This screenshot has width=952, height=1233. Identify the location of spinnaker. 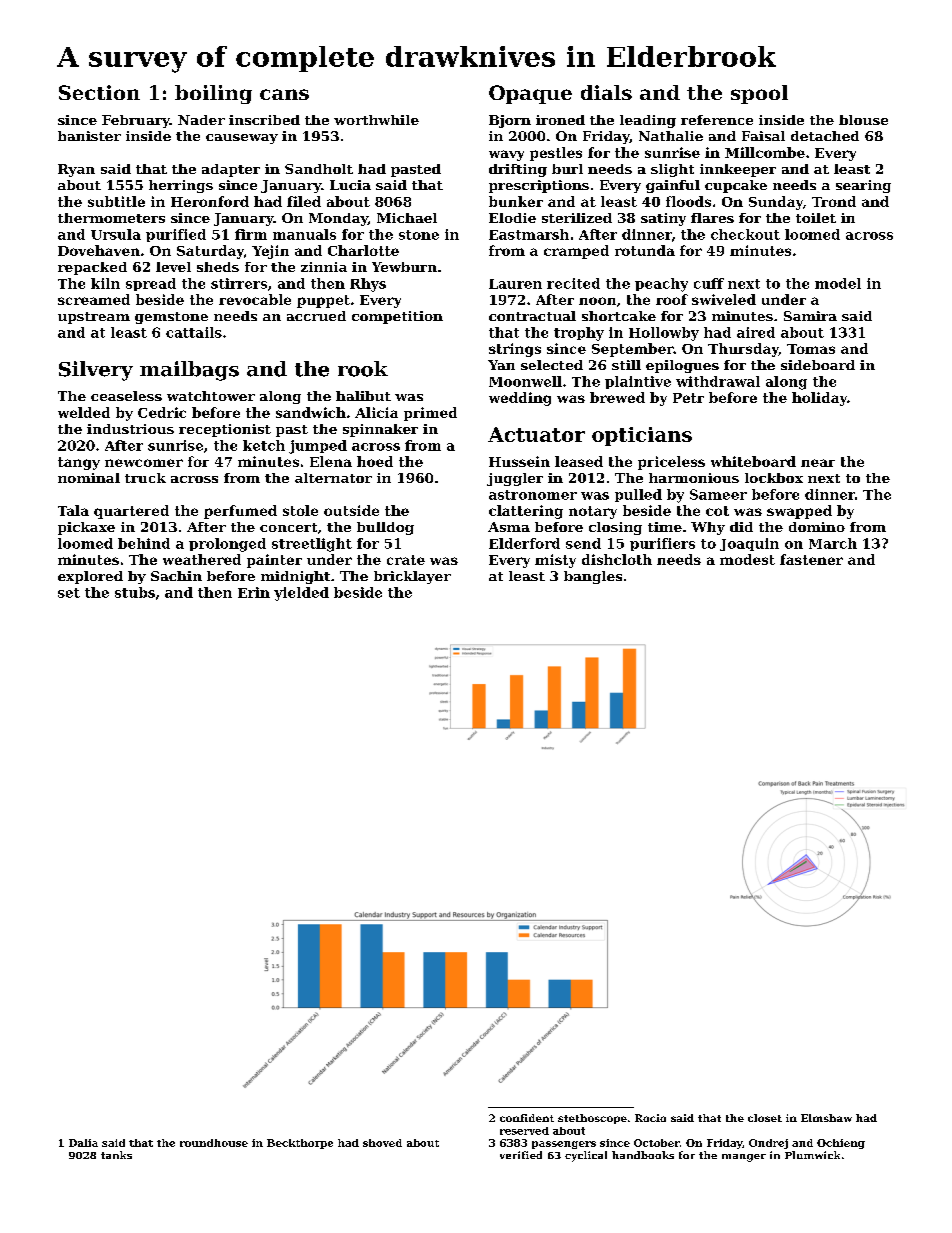
(380, 430).
